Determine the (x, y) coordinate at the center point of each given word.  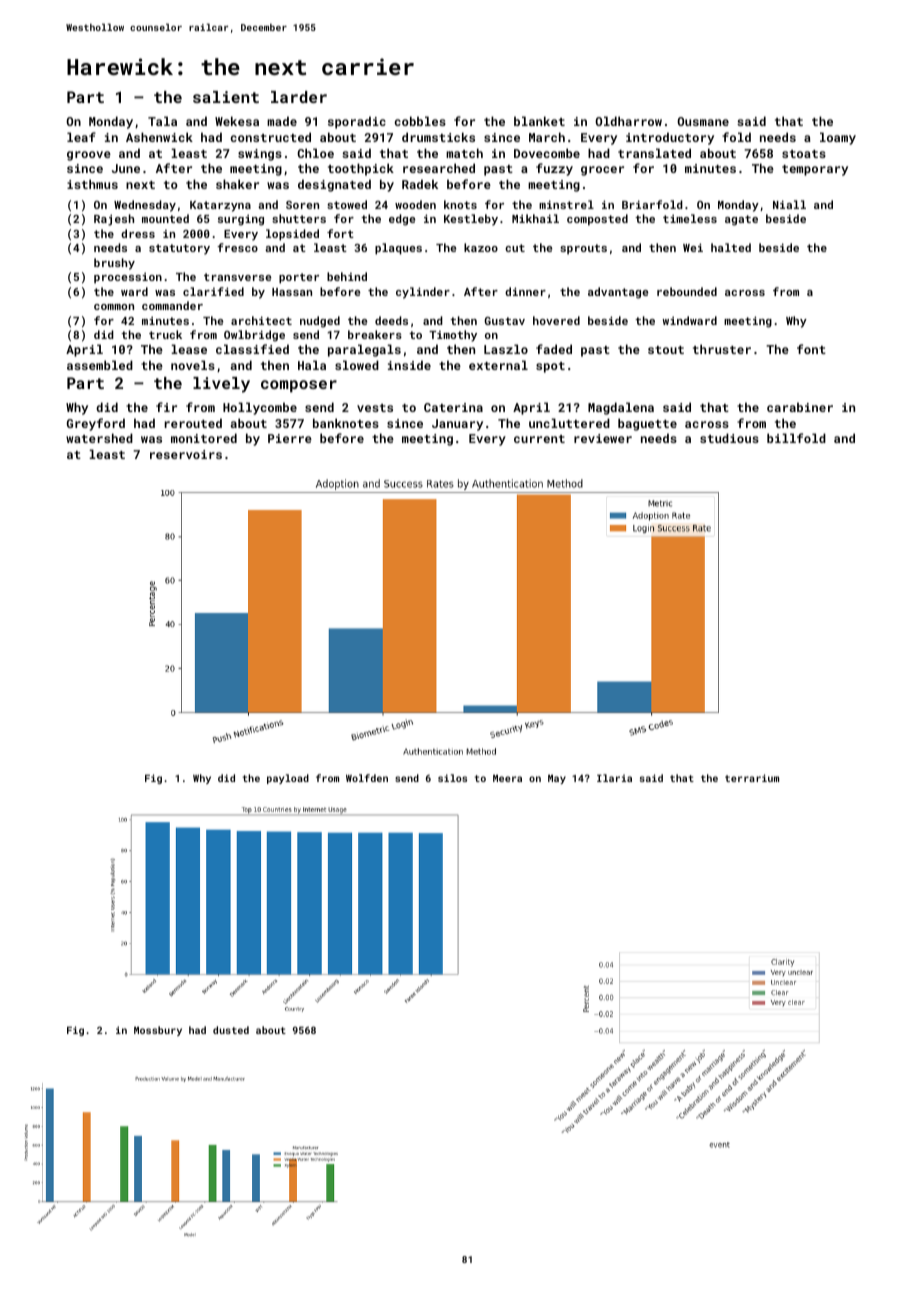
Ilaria (614, 778)
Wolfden (367, 778)
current (539, 439)
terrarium (752, 778)
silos (452, 778)
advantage (618, 293)
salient (226, 97)
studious (729, 438)
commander (172, 305)
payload (288, 779)
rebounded (687, 291)
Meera (507, 778)
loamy (838, 138)
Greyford (96, 424)
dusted (231, 1030)
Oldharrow (628, 121)
